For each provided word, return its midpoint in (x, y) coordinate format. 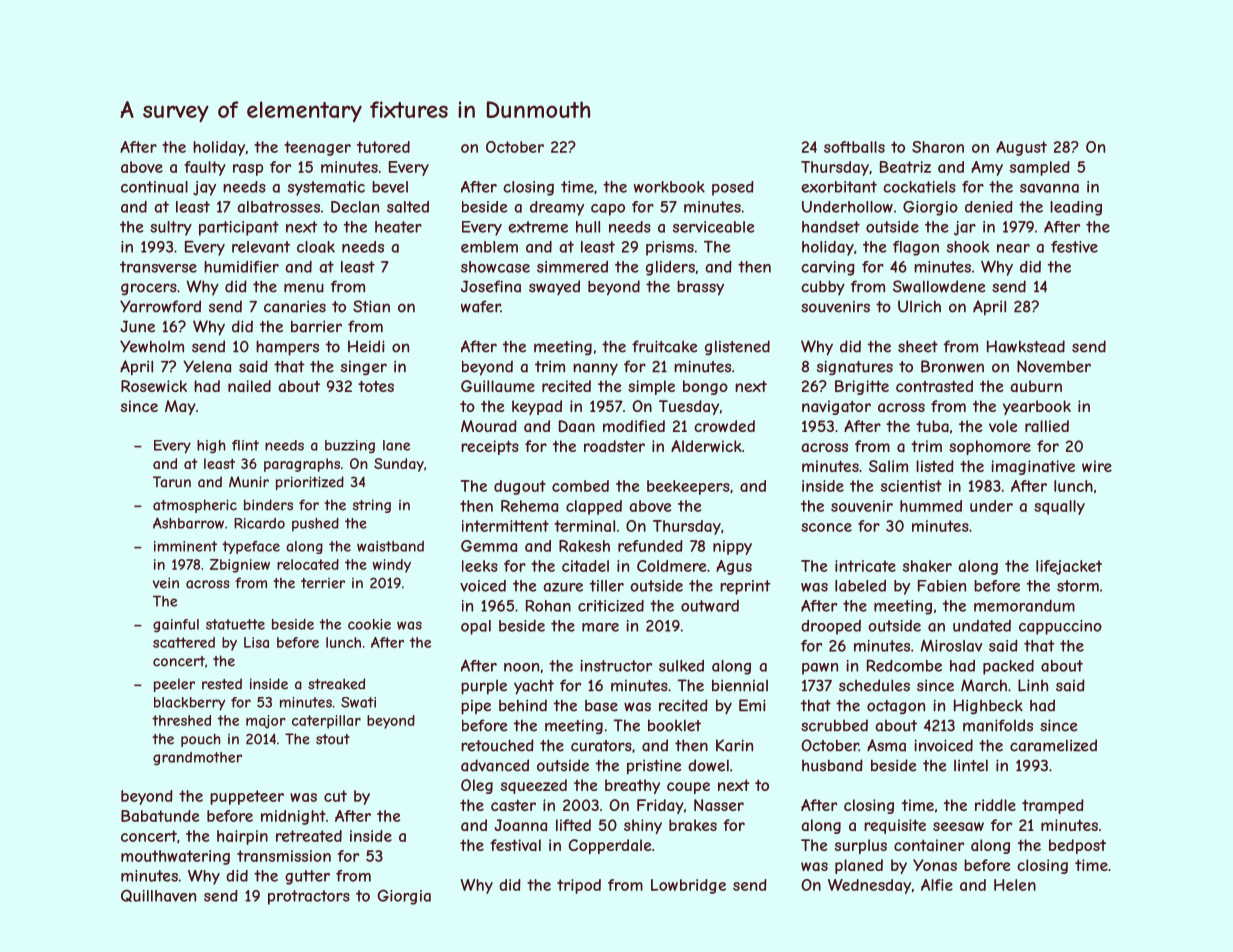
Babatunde (160, 816)
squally (1059, 507)
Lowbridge (688, 886)
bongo (705, 387)
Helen (1015, 885)
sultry (171, 228)
